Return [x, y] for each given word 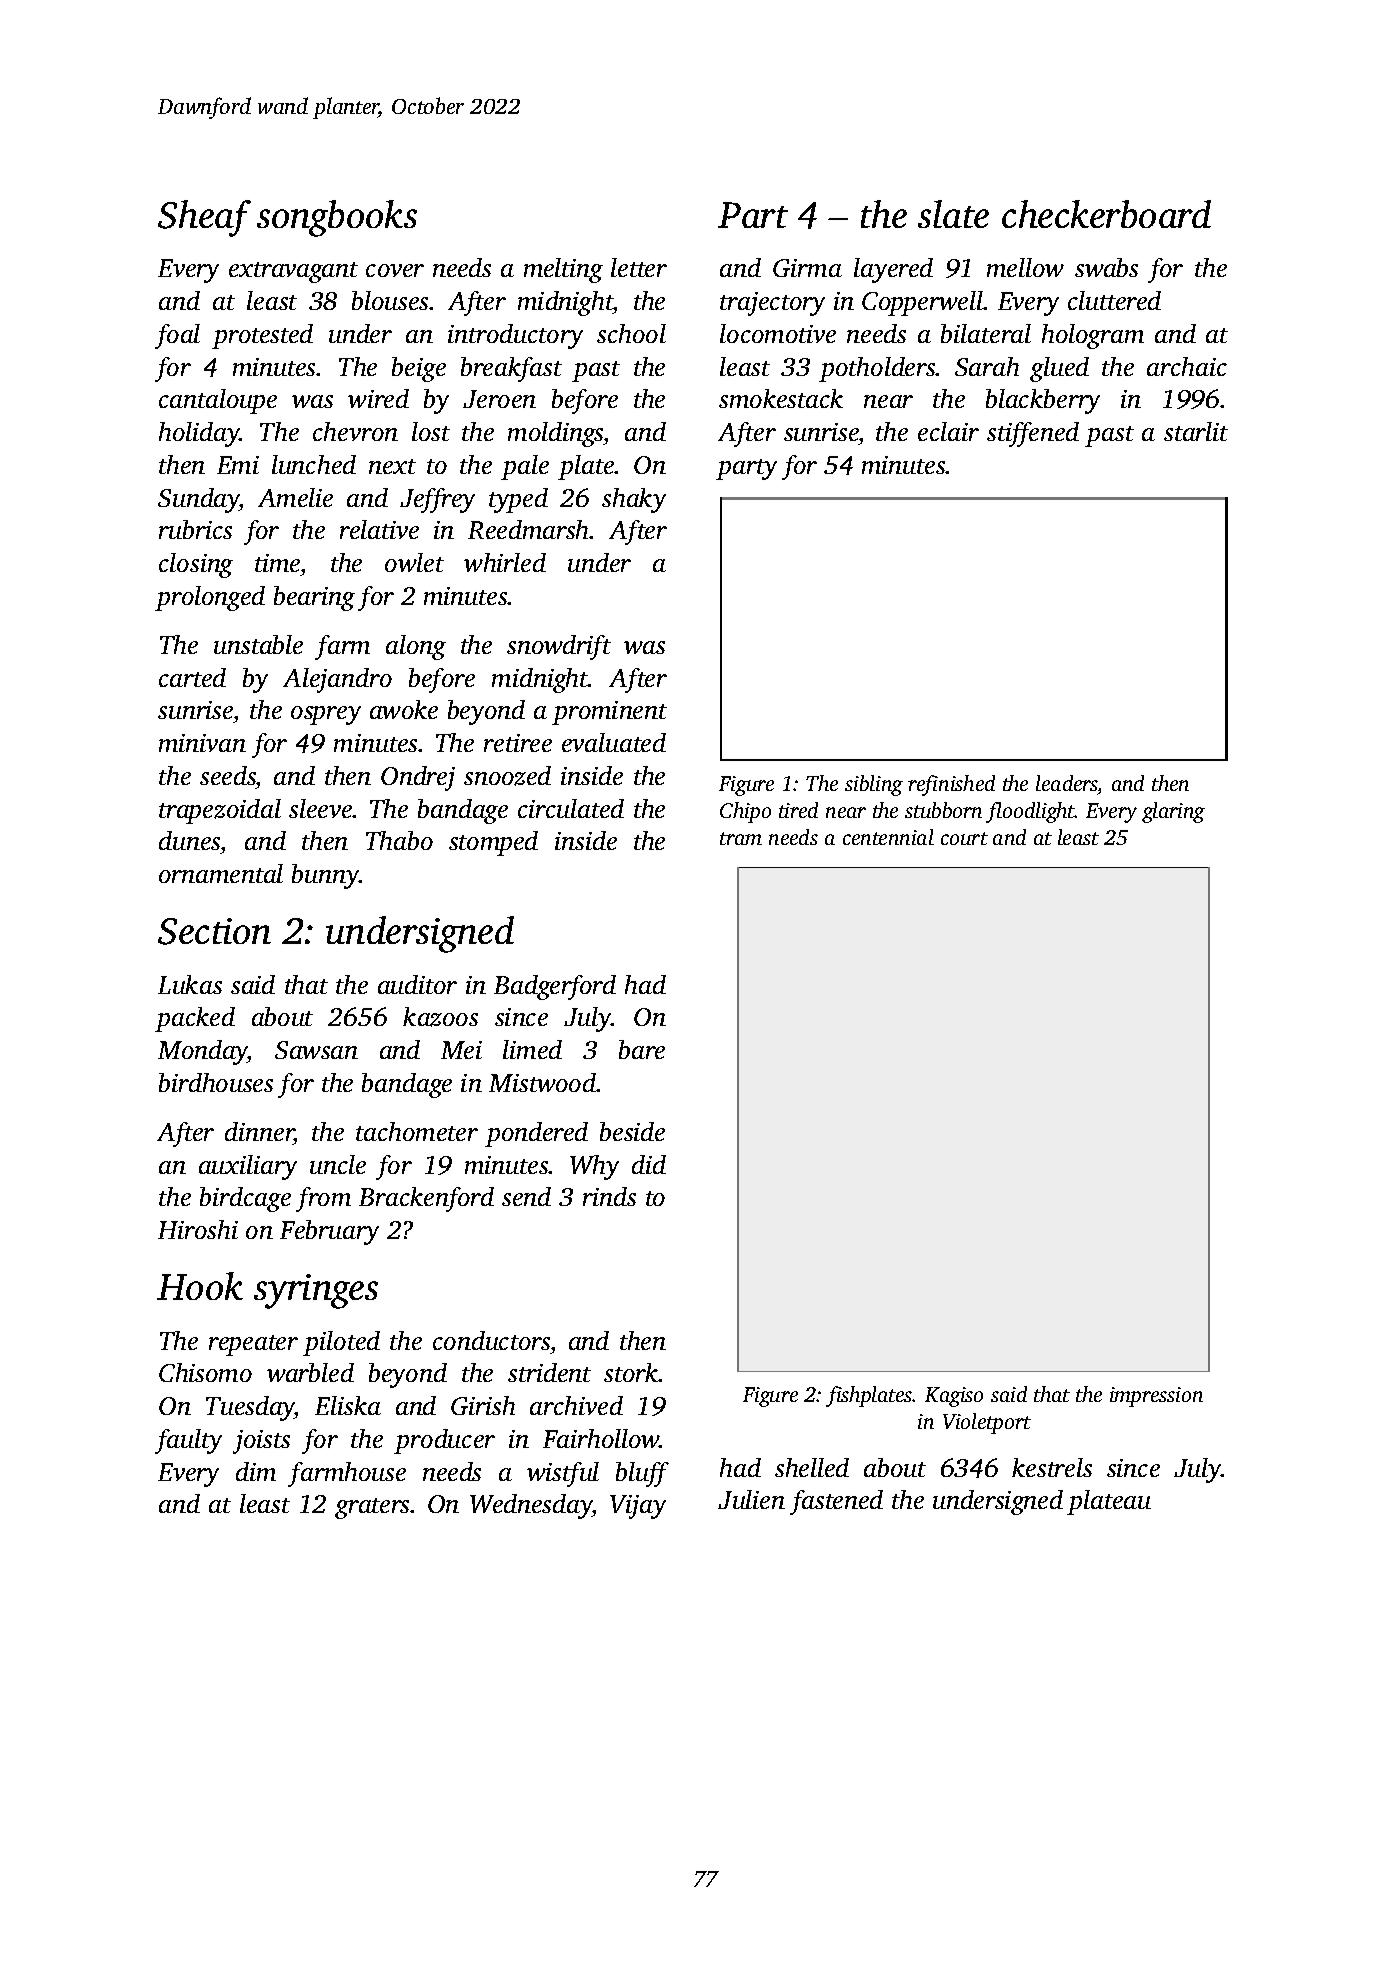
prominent [609, 713]
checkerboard [1106, 214]
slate [953, 214]
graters [373, 1508]
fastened [836, 1502]
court [964, 838]
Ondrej [418, 778]
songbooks [337, 218]
